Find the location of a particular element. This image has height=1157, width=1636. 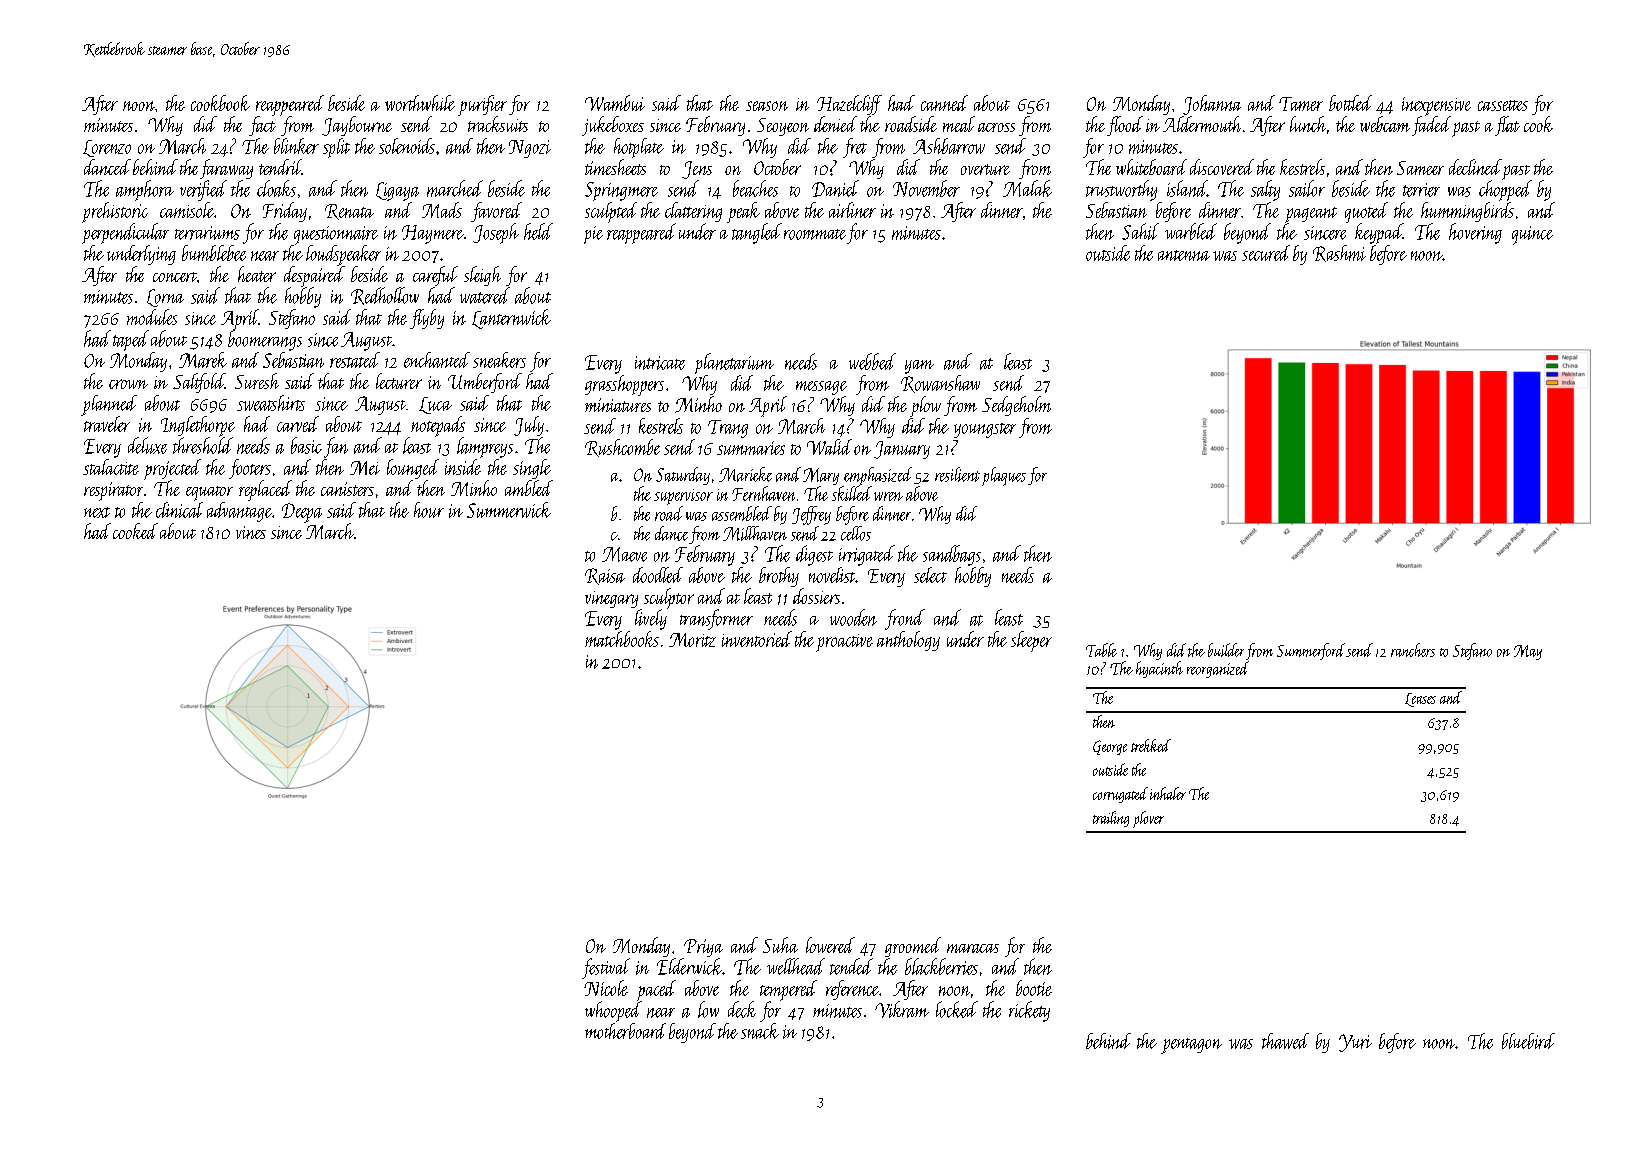

Jaybourne is located at coordinates (357, 126).
